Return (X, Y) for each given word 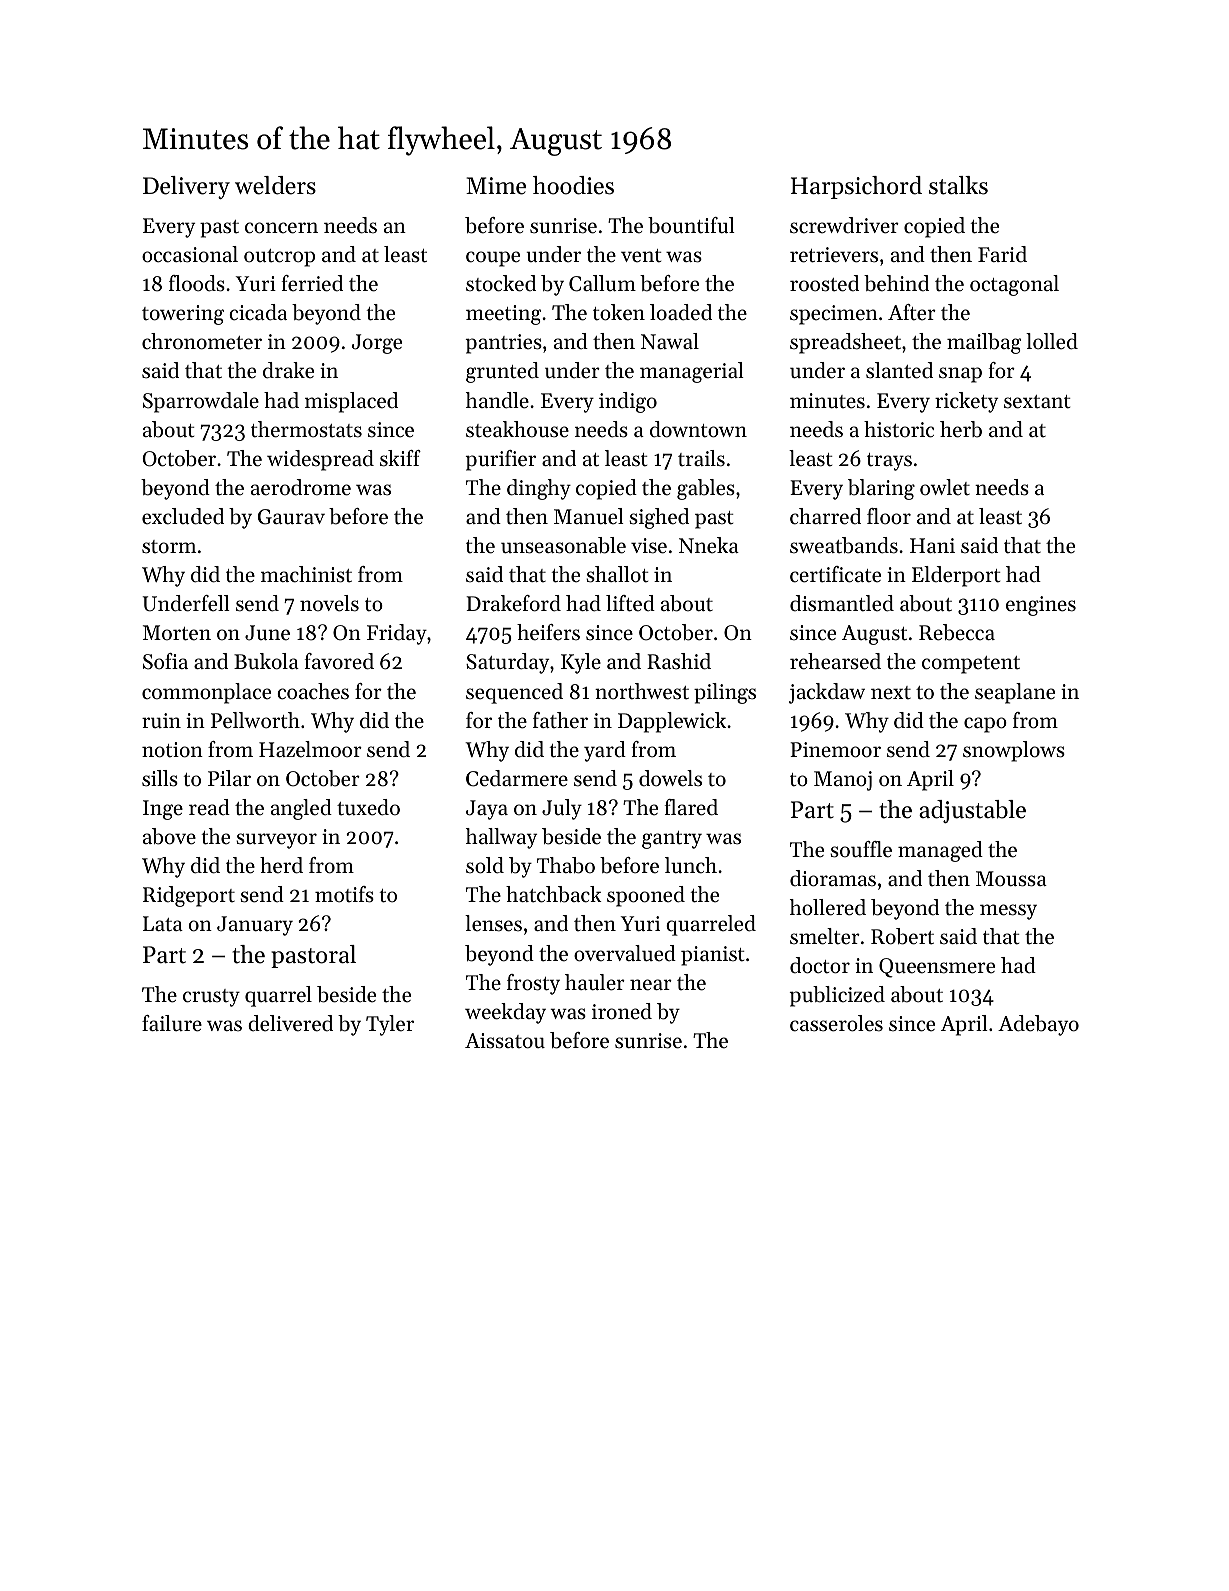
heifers (548, 632)
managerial (692, 372)
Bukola (266, 661)
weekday (505, 1013)
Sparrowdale (201, 402)
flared (691, 807)
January (255, 926)
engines (1041, 606)
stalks (958, 185)
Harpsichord (856, 187)
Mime (496, 186)
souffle (861, 849)
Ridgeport (189, 896)
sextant (1037, 402)
